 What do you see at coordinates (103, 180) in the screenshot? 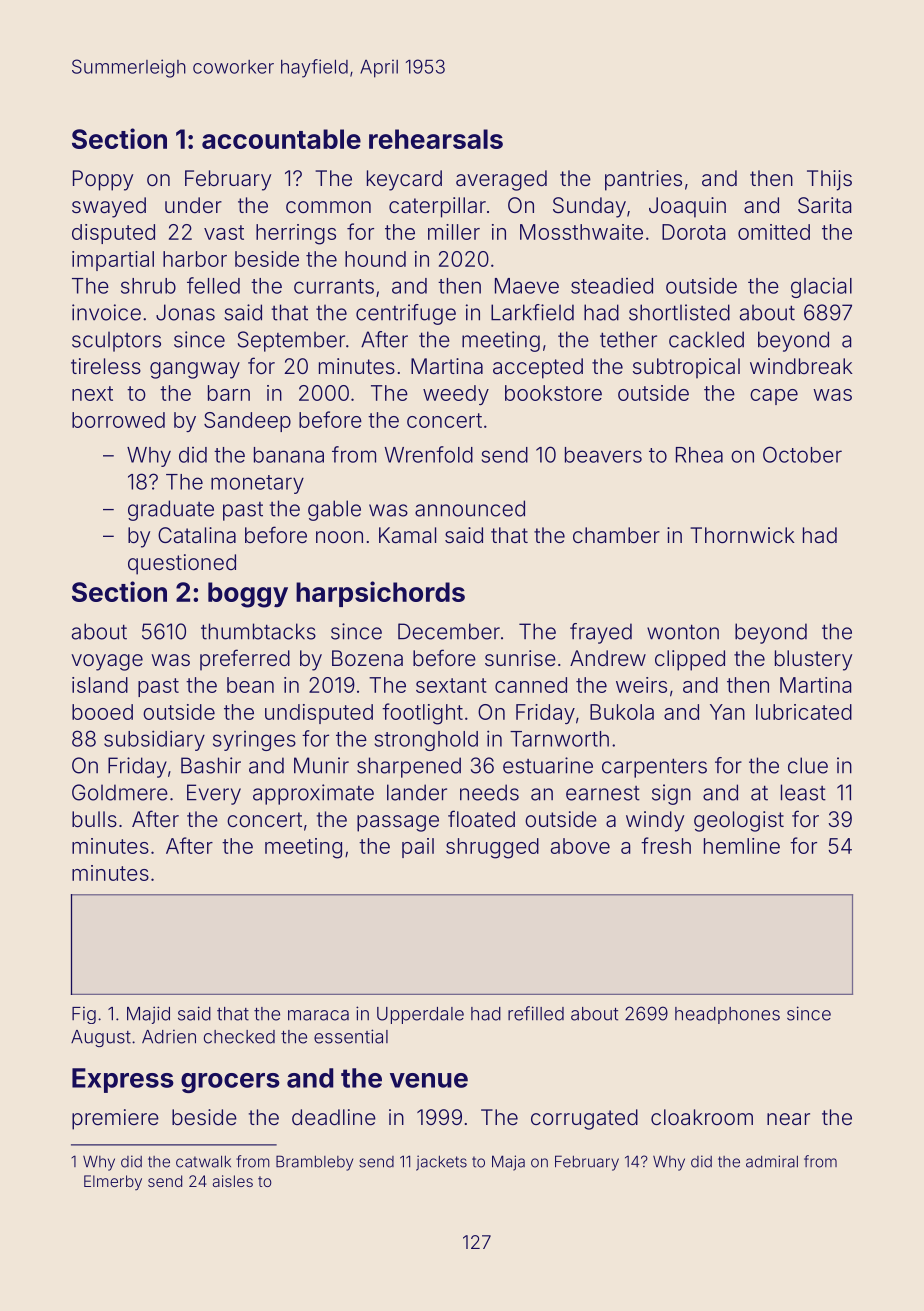
I see `Poppy` at bounding box center [103, 180].
